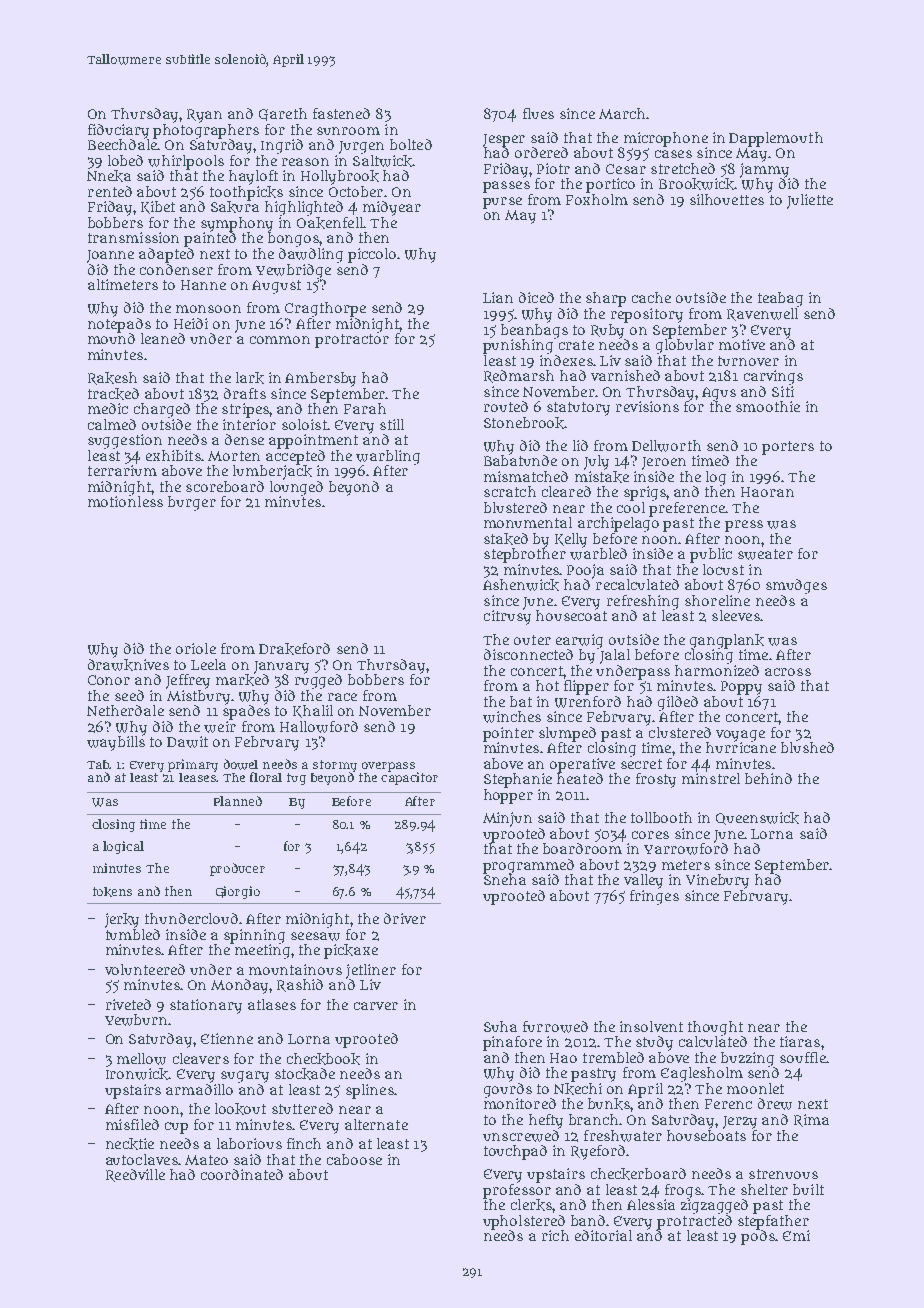 This screenshot has width=924, height=1308. I want to click on tiaras, so click(800, 1041).
